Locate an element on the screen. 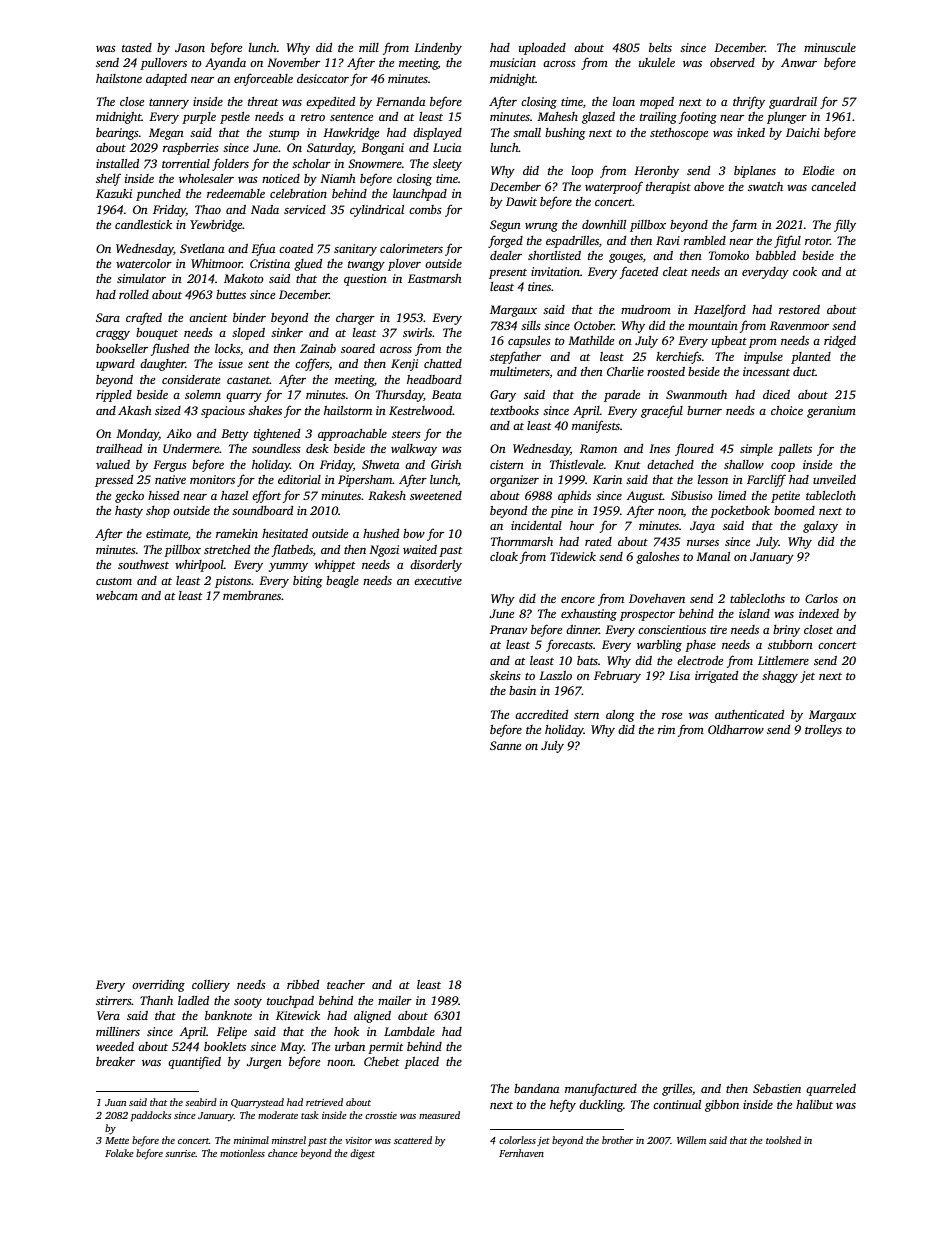  skeins is located at coordinates (505, 675).
